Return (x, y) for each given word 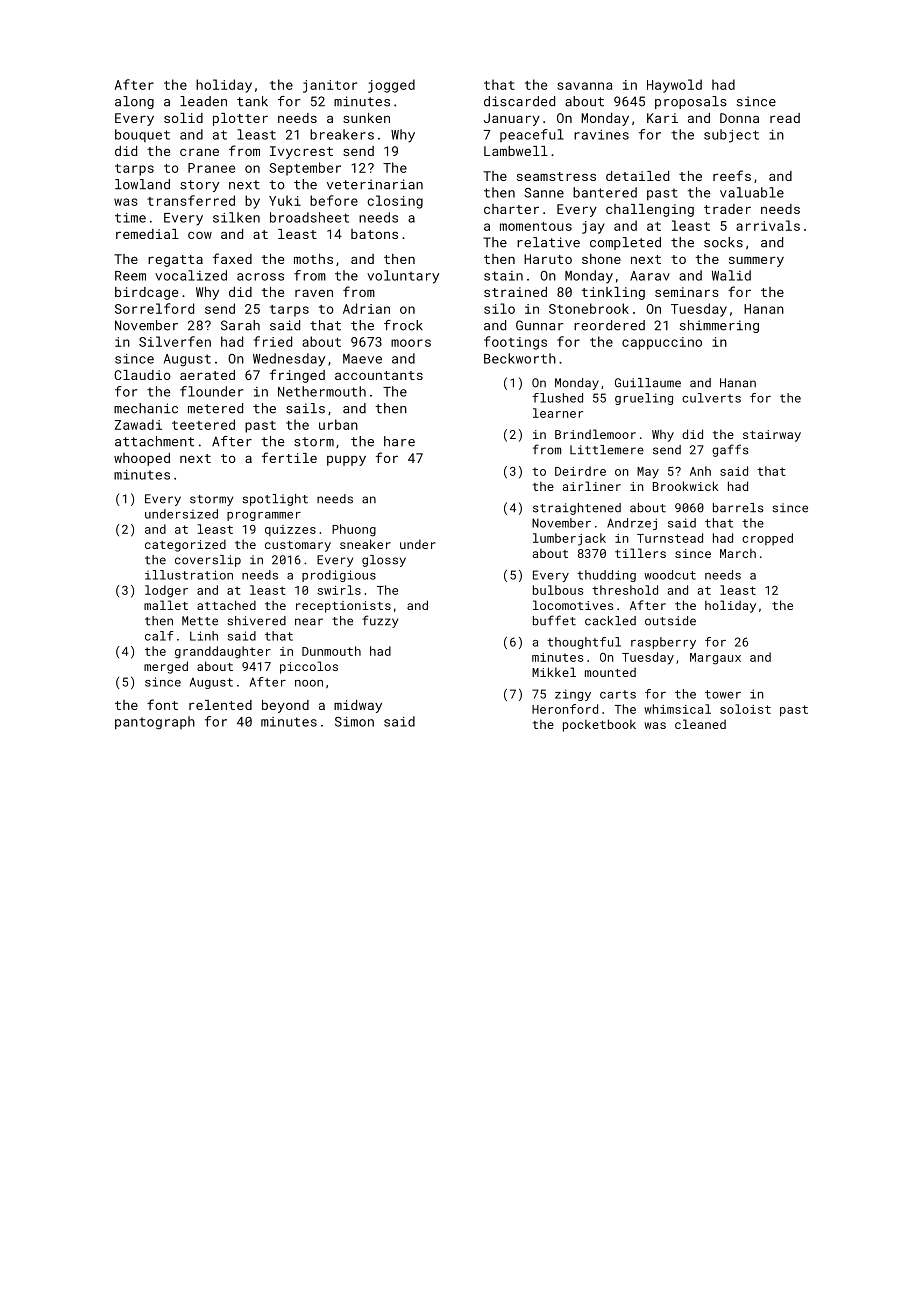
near (309, 622)
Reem (130, 276)
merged (166, 667)
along (134, 102)
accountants (379, 375)
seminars (687, 292)
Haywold (674, 86)
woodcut (670, 575)
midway (358, 706)
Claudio (142, 375)
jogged (391, 86)
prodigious (339, 576)
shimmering (719, 326)
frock (403, 325)
